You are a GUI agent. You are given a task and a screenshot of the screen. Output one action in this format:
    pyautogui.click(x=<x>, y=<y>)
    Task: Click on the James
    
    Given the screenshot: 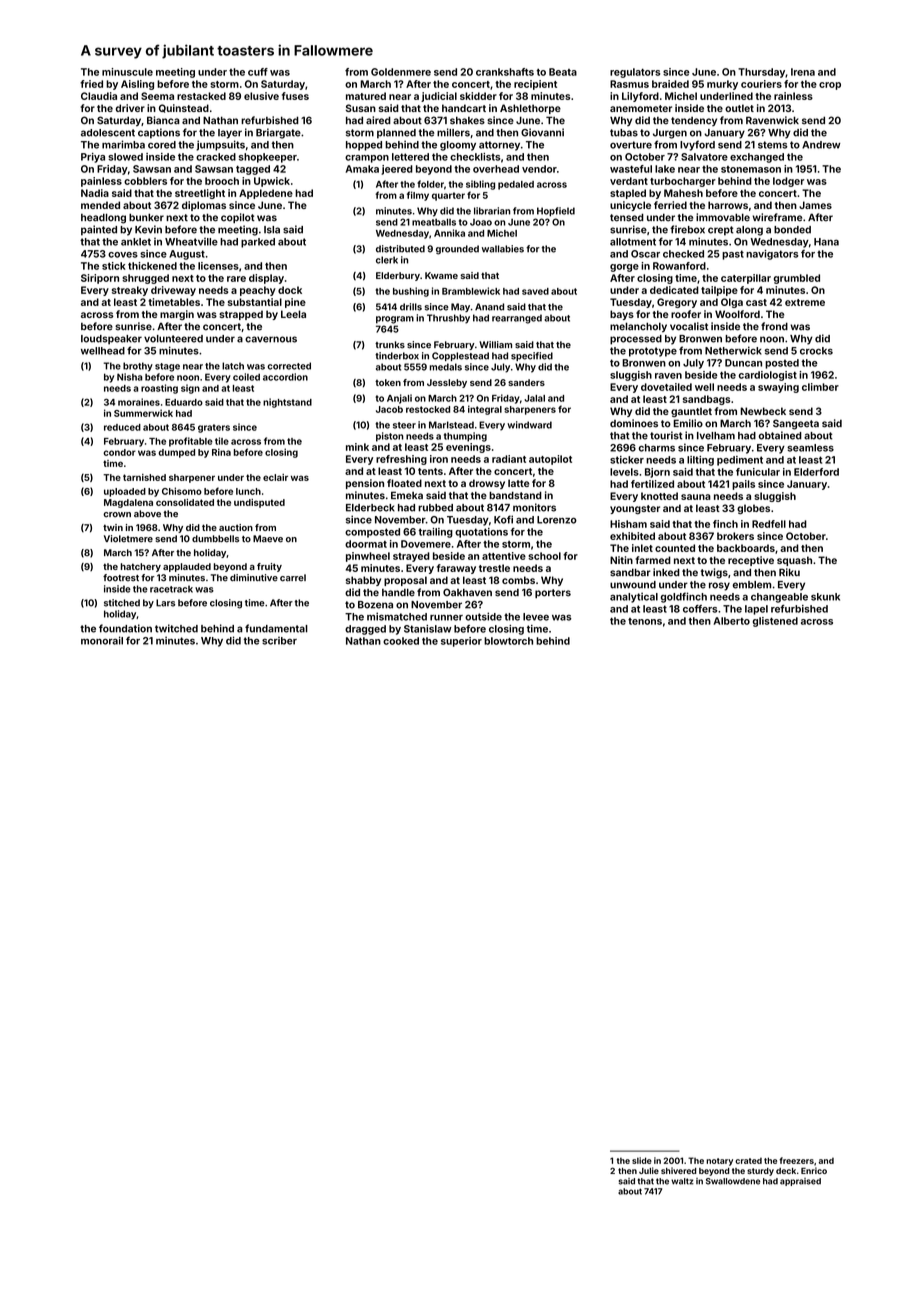 What is the action you would take?
    pyautogui.click(x=815, y=205)
